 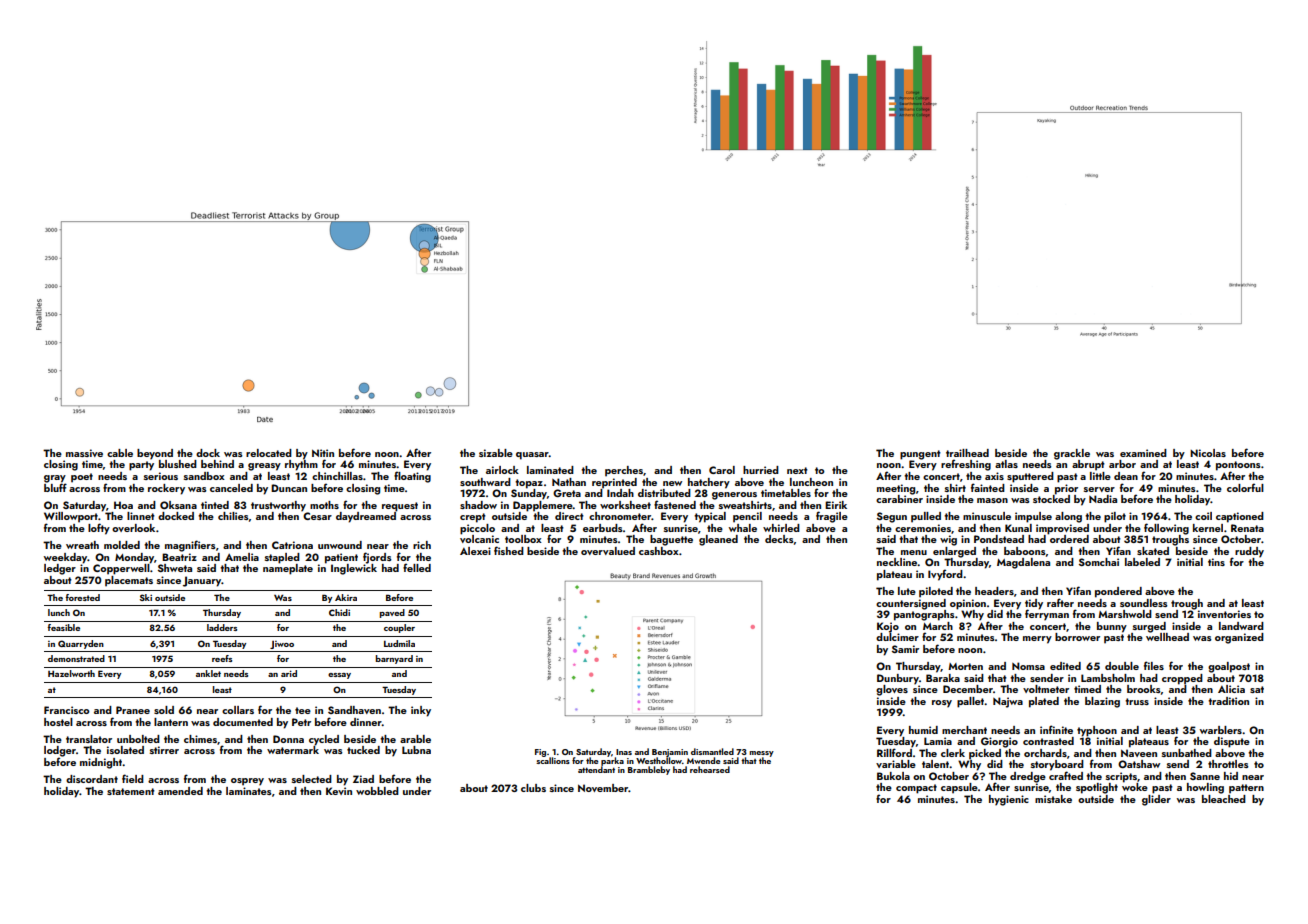 I want to click on landward, so click(x=1241, y=626).
